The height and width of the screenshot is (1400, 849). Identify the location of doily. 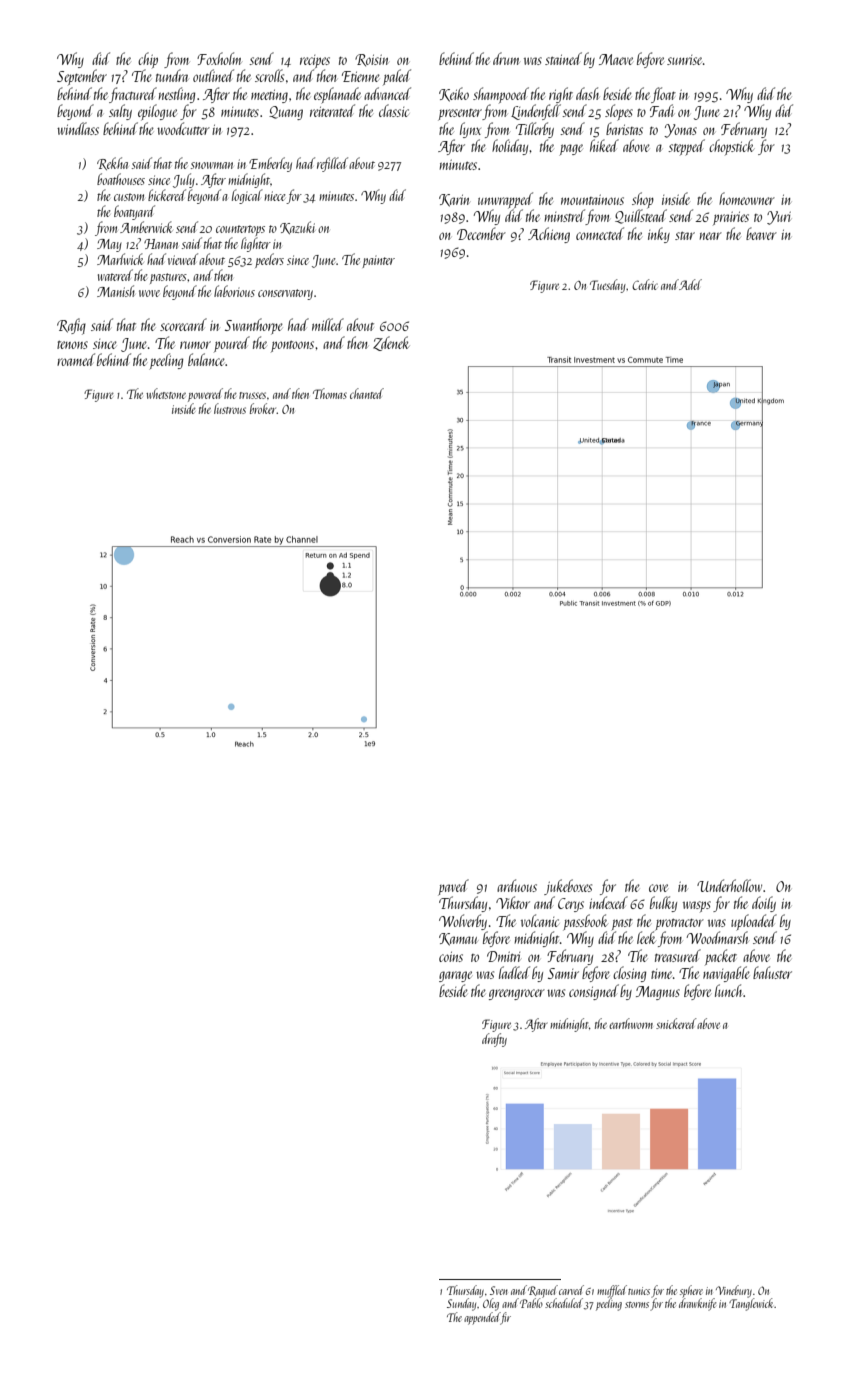
(764, 904).
